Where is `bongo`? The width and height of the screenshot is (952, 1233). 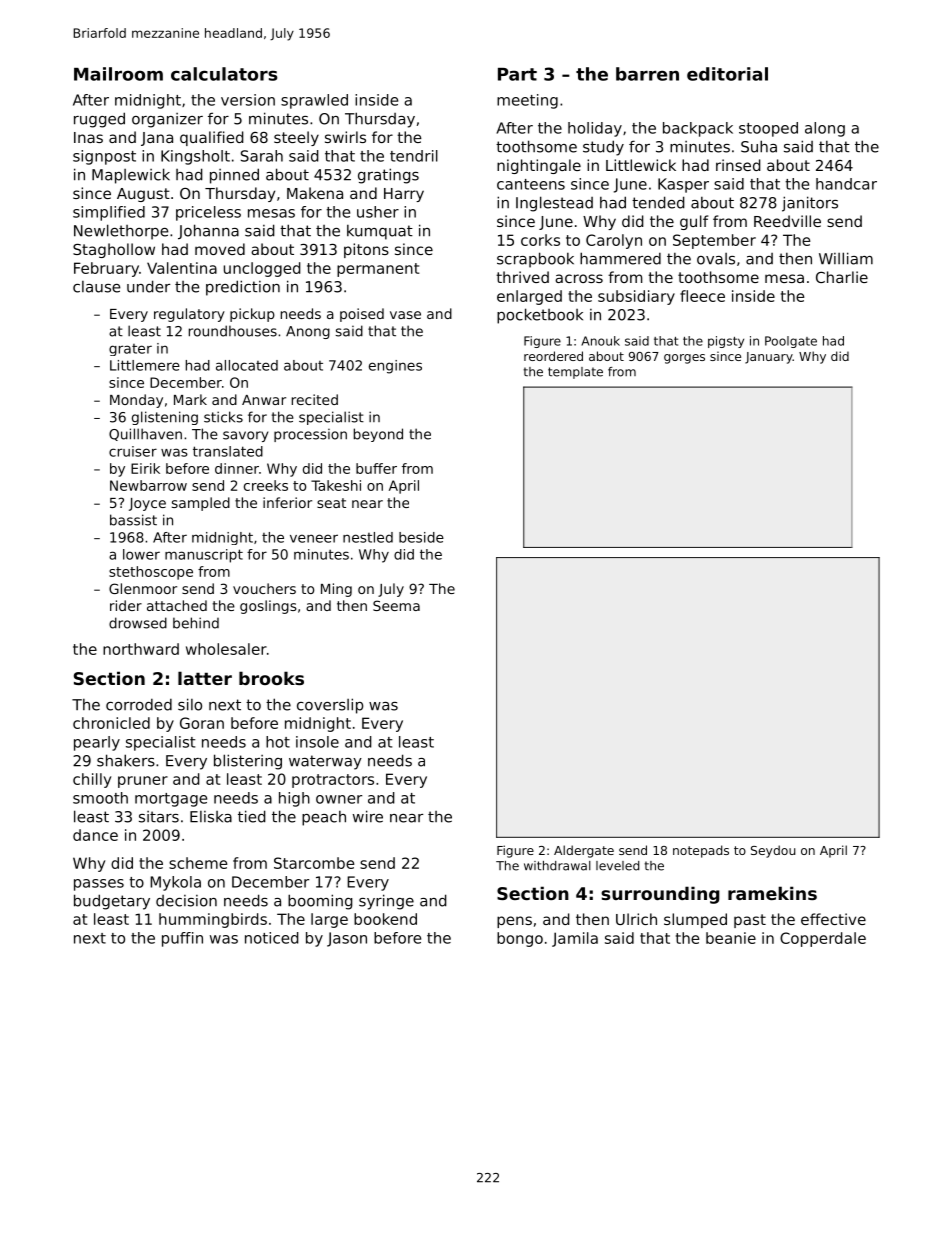
bongo is located at coordinates (520, 939).
